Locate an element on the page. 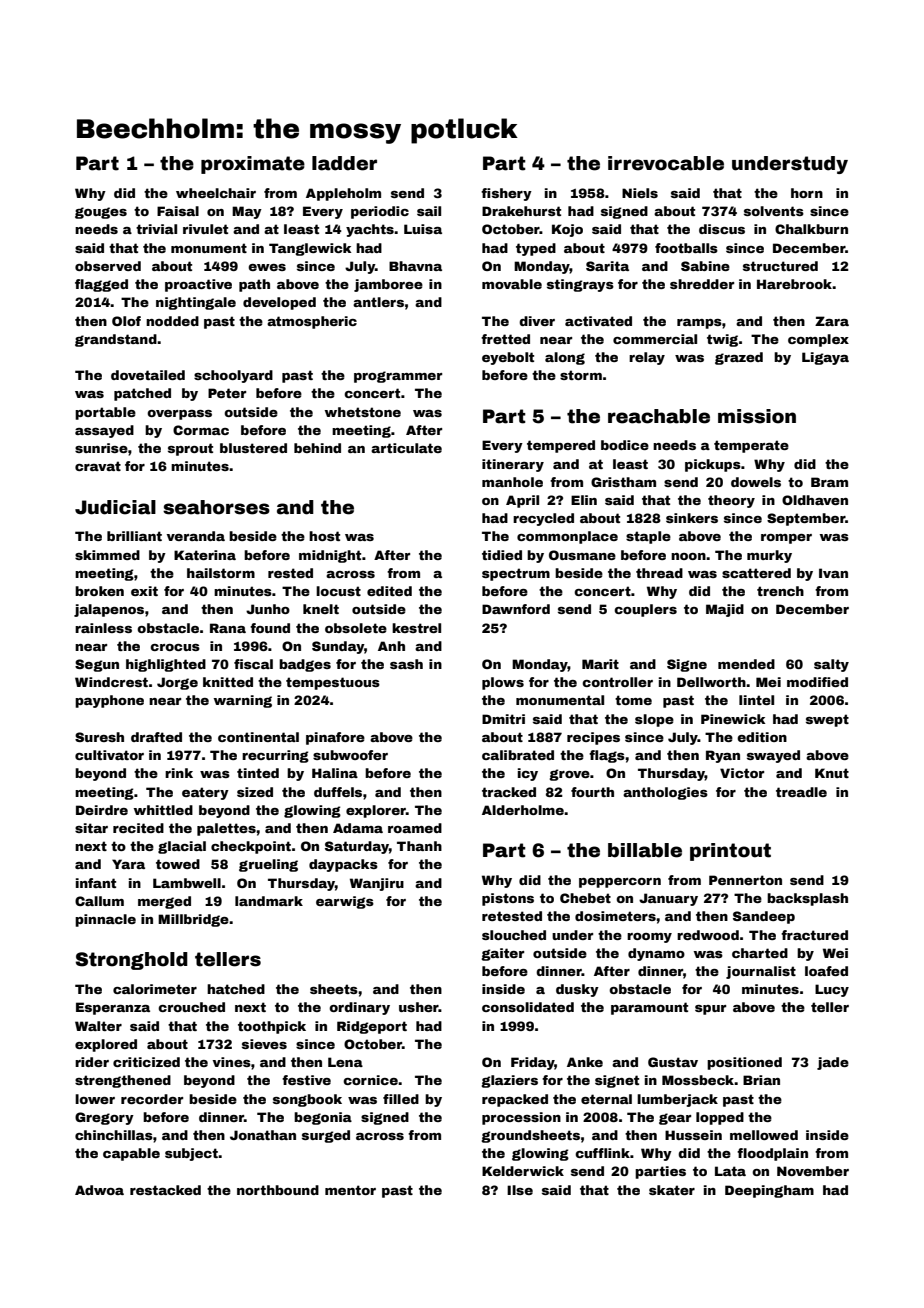  irrevocable is located at coordinates (666, 163).
